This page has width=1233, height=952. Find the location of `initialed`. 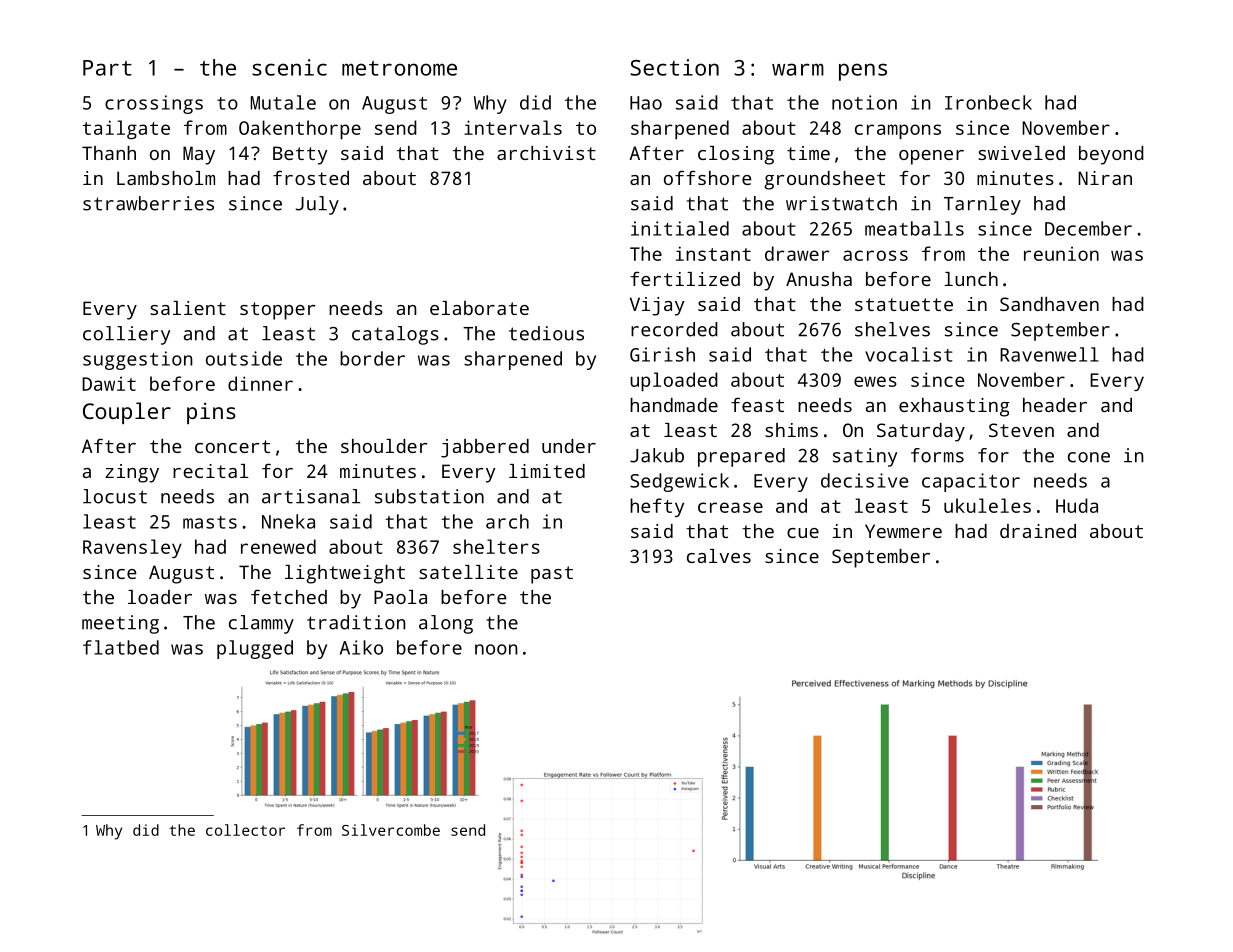

initialed is located at coordinates (680, 228).
